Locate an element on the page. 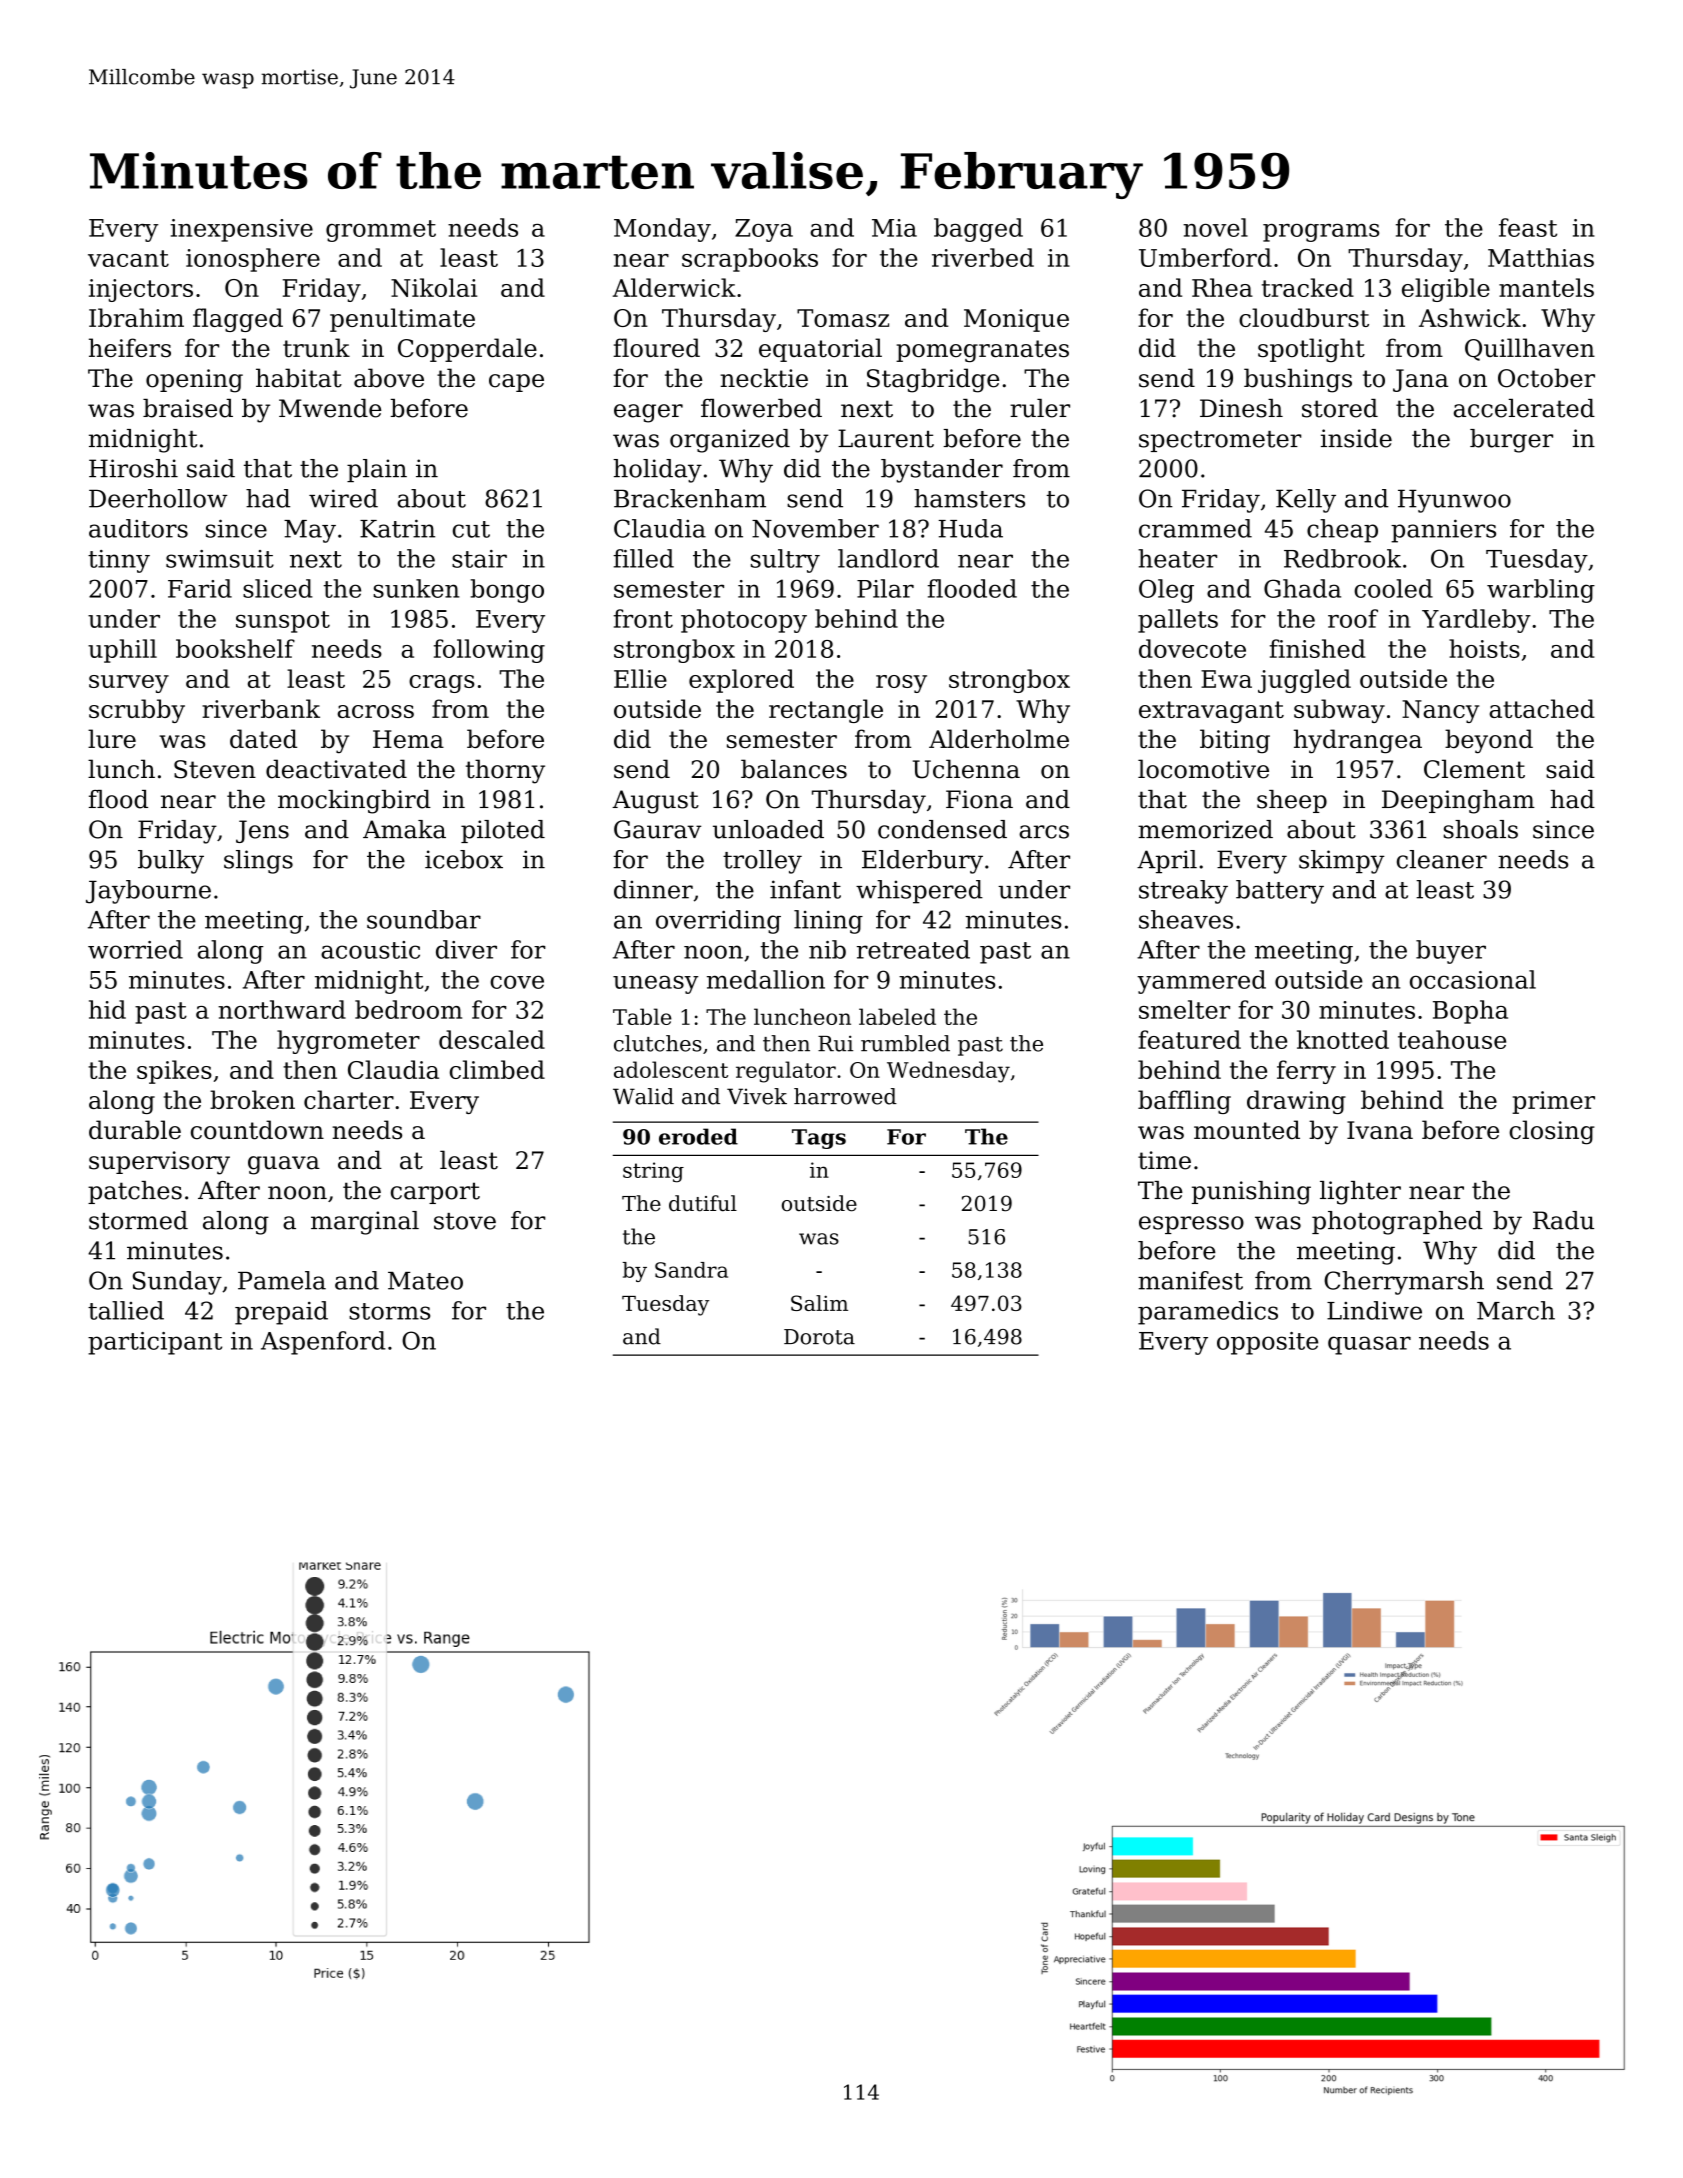 The height and width of the image is (2178, 1683). Dorota is located at coordinates (819, 1337).
